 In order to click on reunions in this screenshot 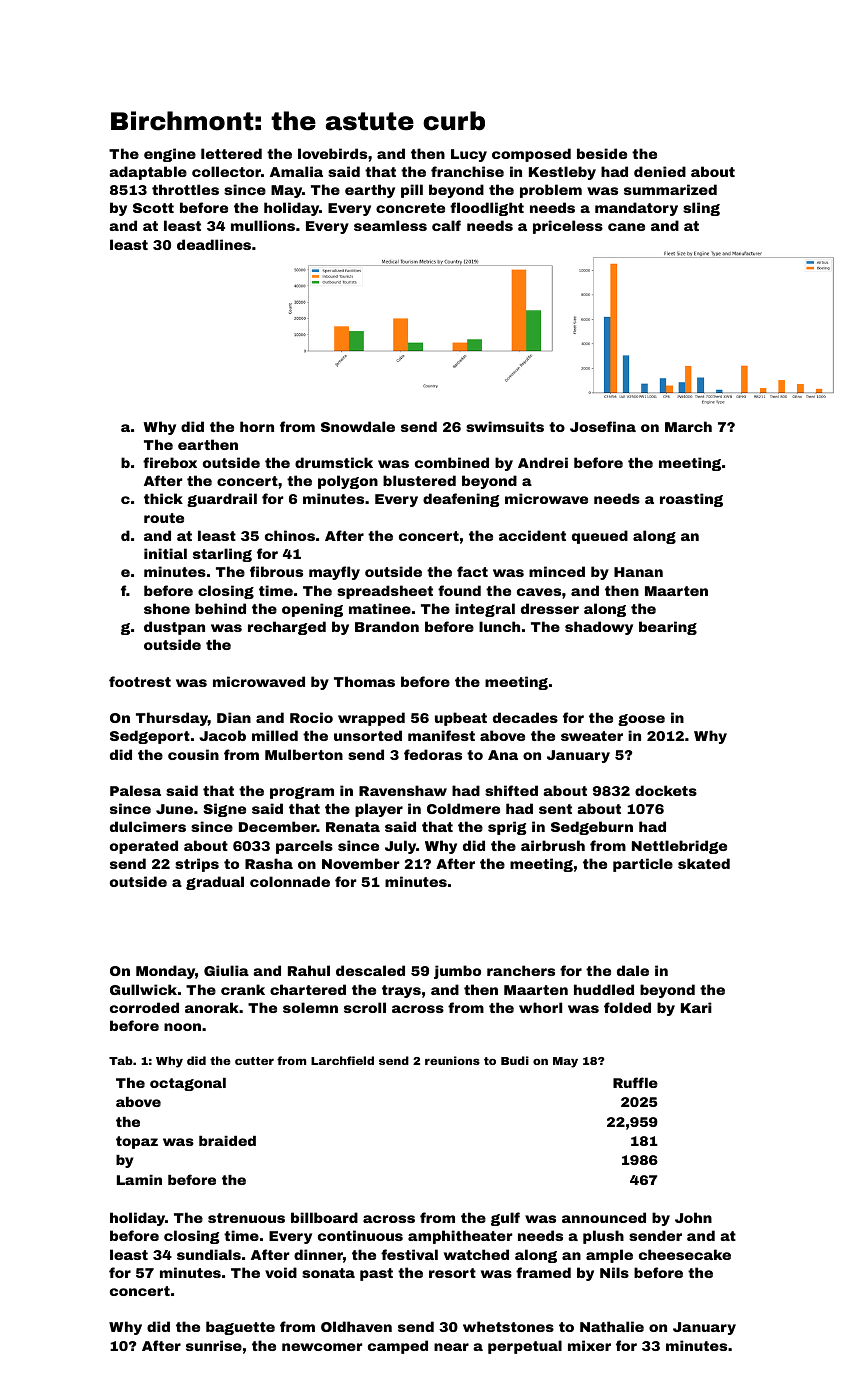, I will do `click(452, 1060)`.
